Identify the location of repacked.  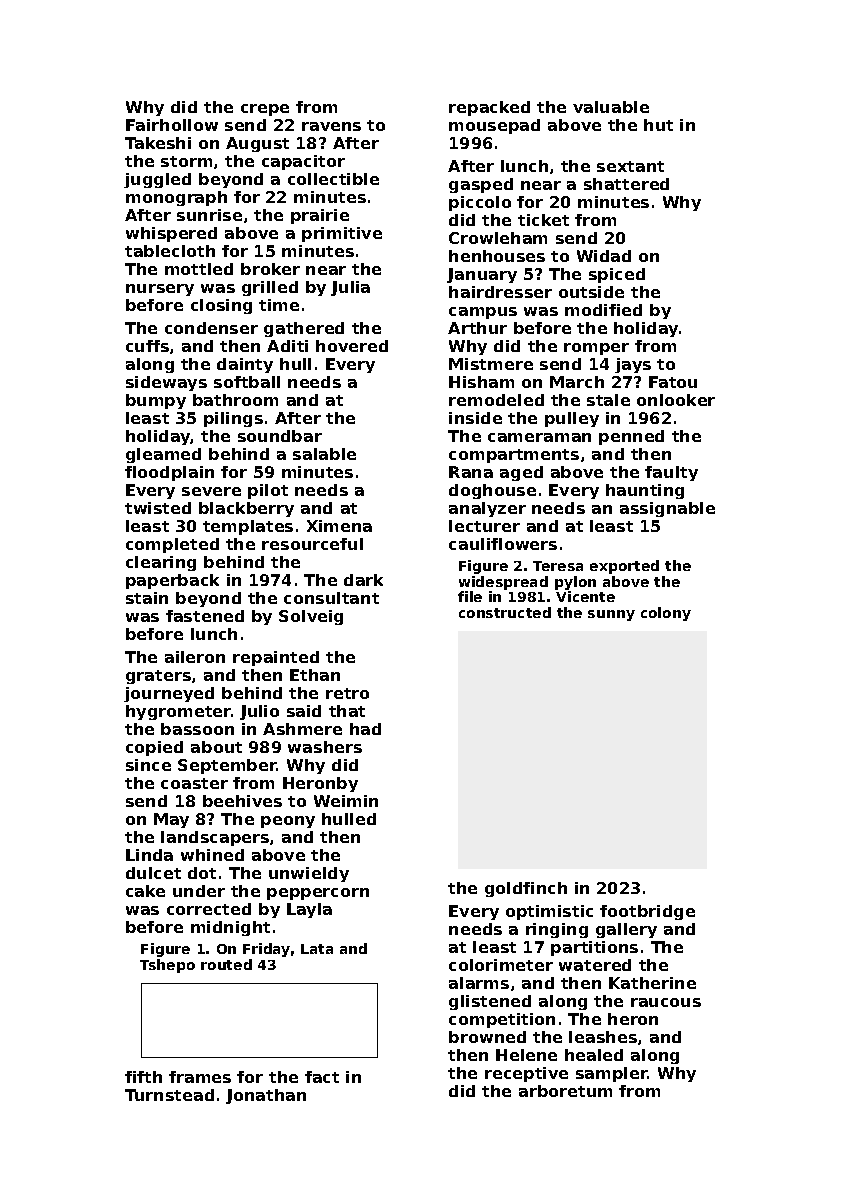
(489, 108).
